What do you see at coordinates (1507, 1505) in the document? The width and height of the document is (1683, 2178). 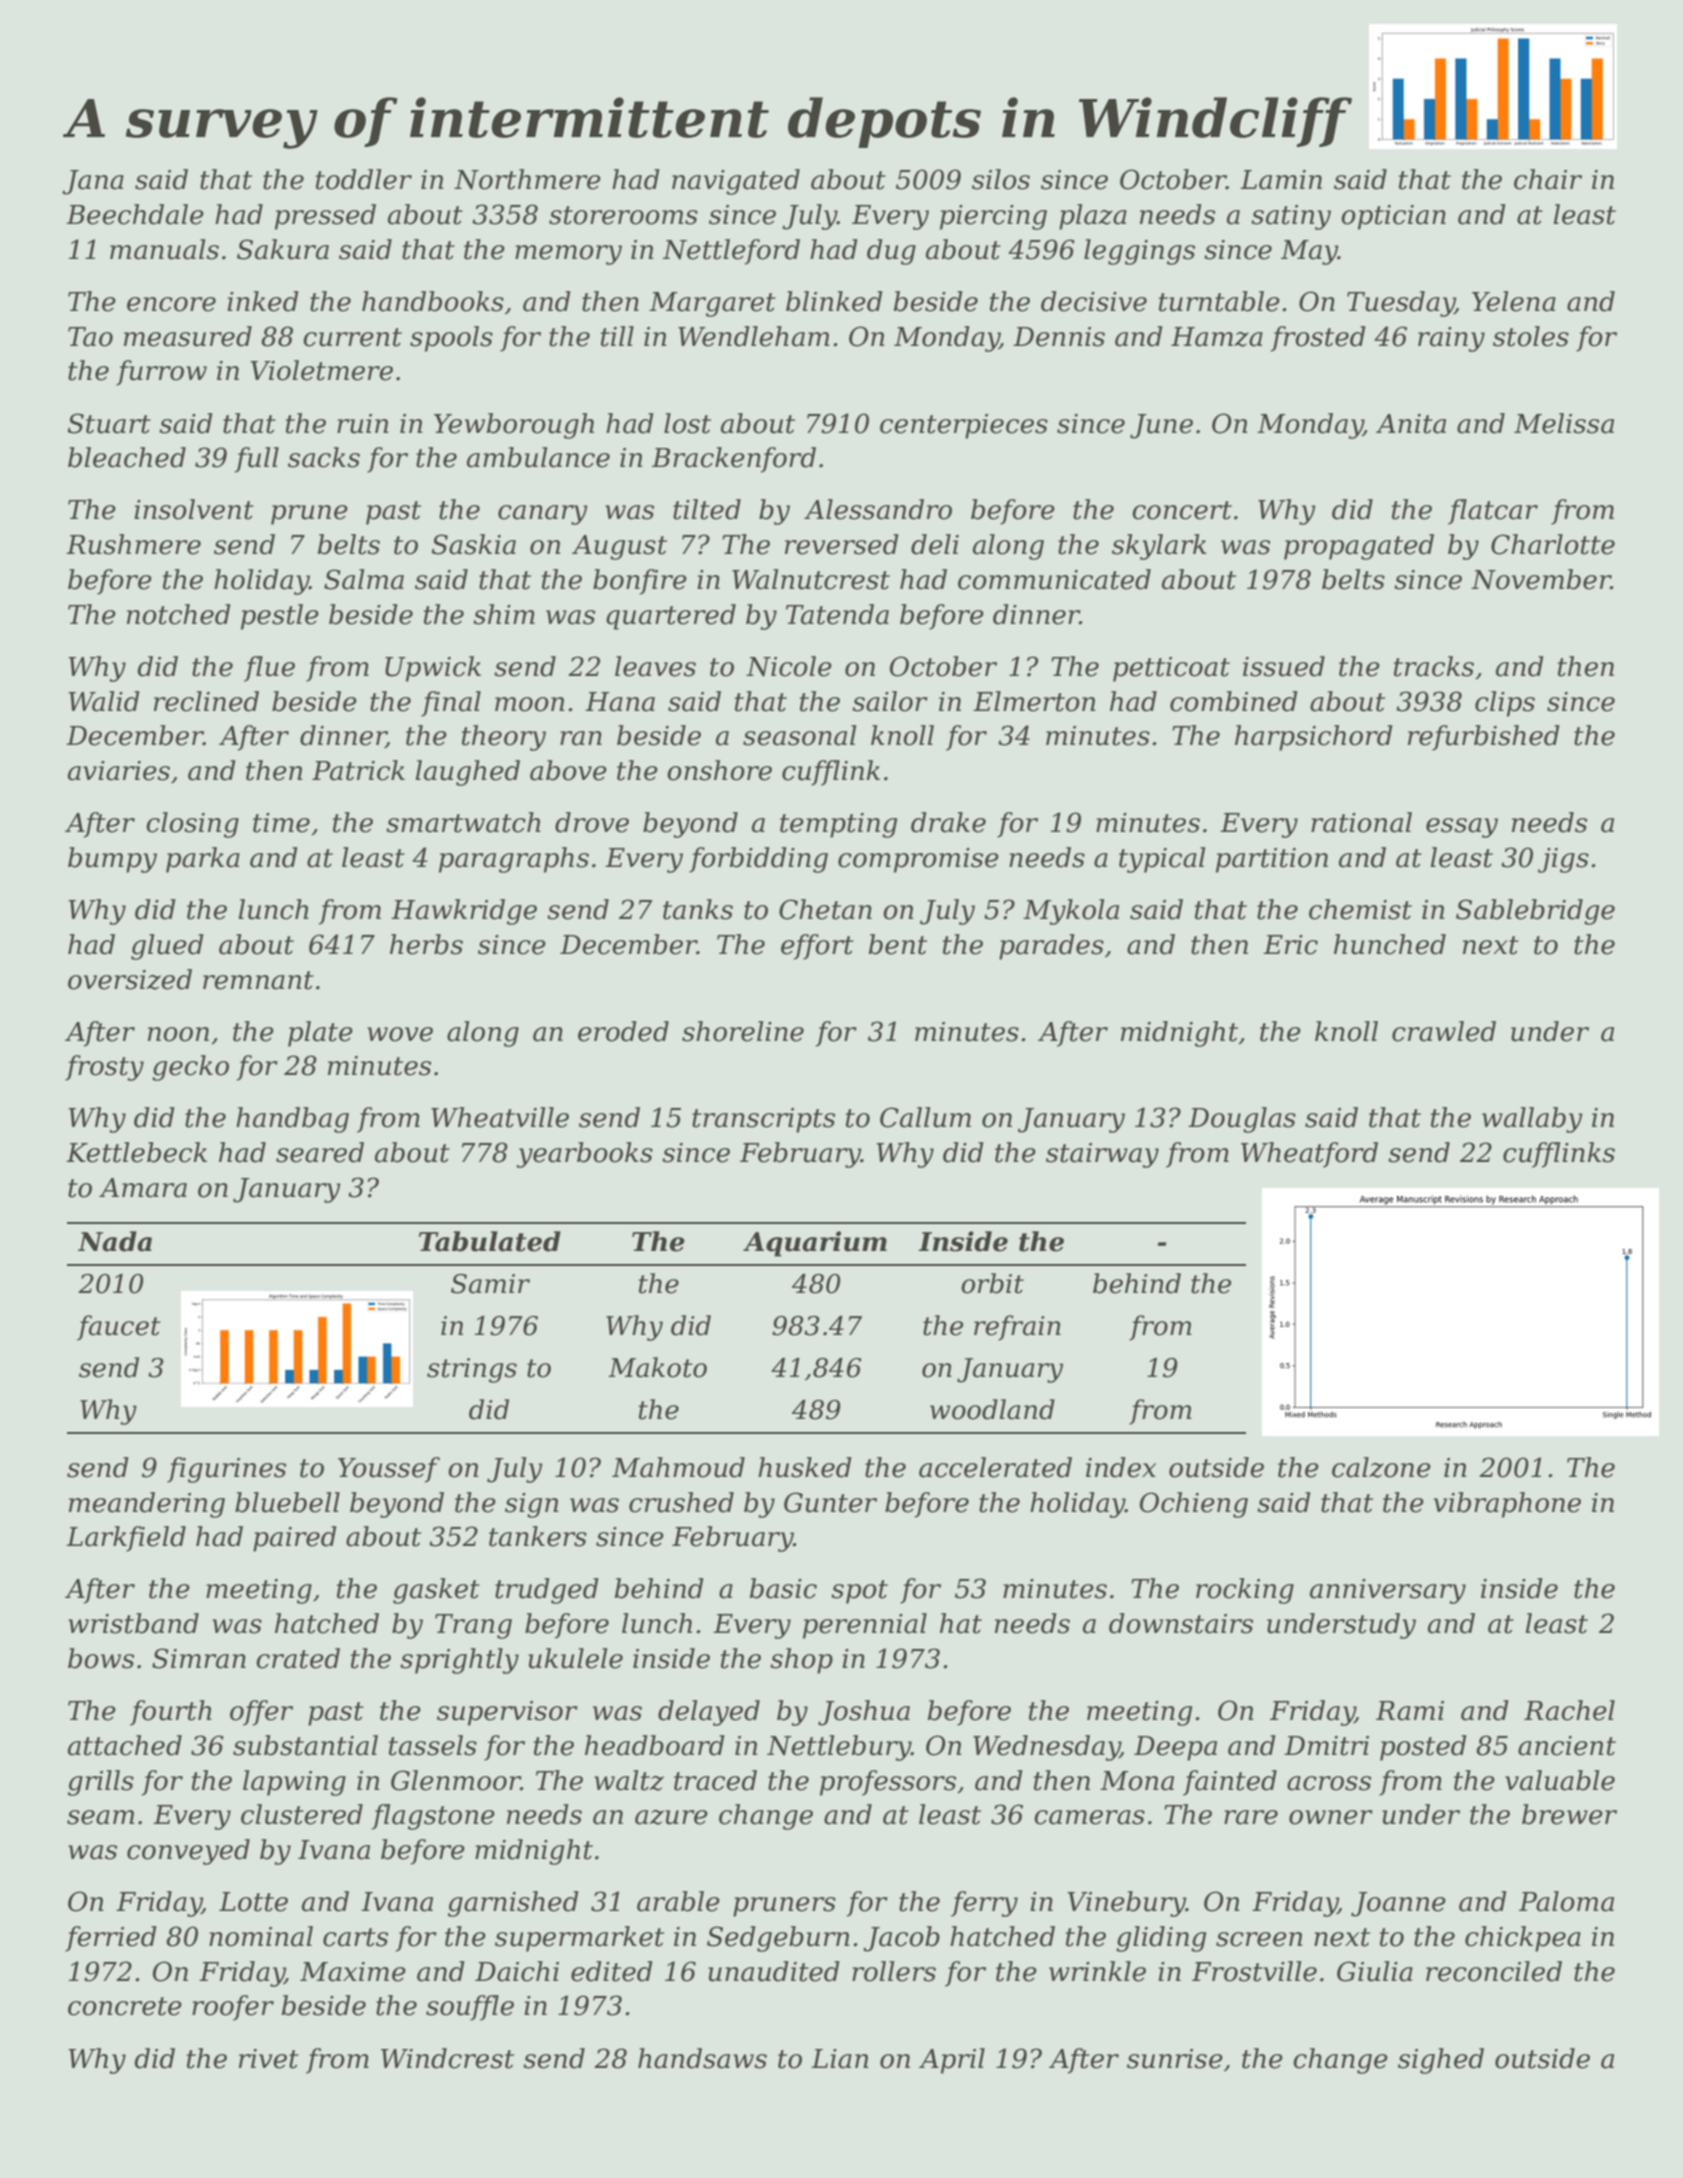 I see `vibraphone` at bounding box center [1507, 1505].
